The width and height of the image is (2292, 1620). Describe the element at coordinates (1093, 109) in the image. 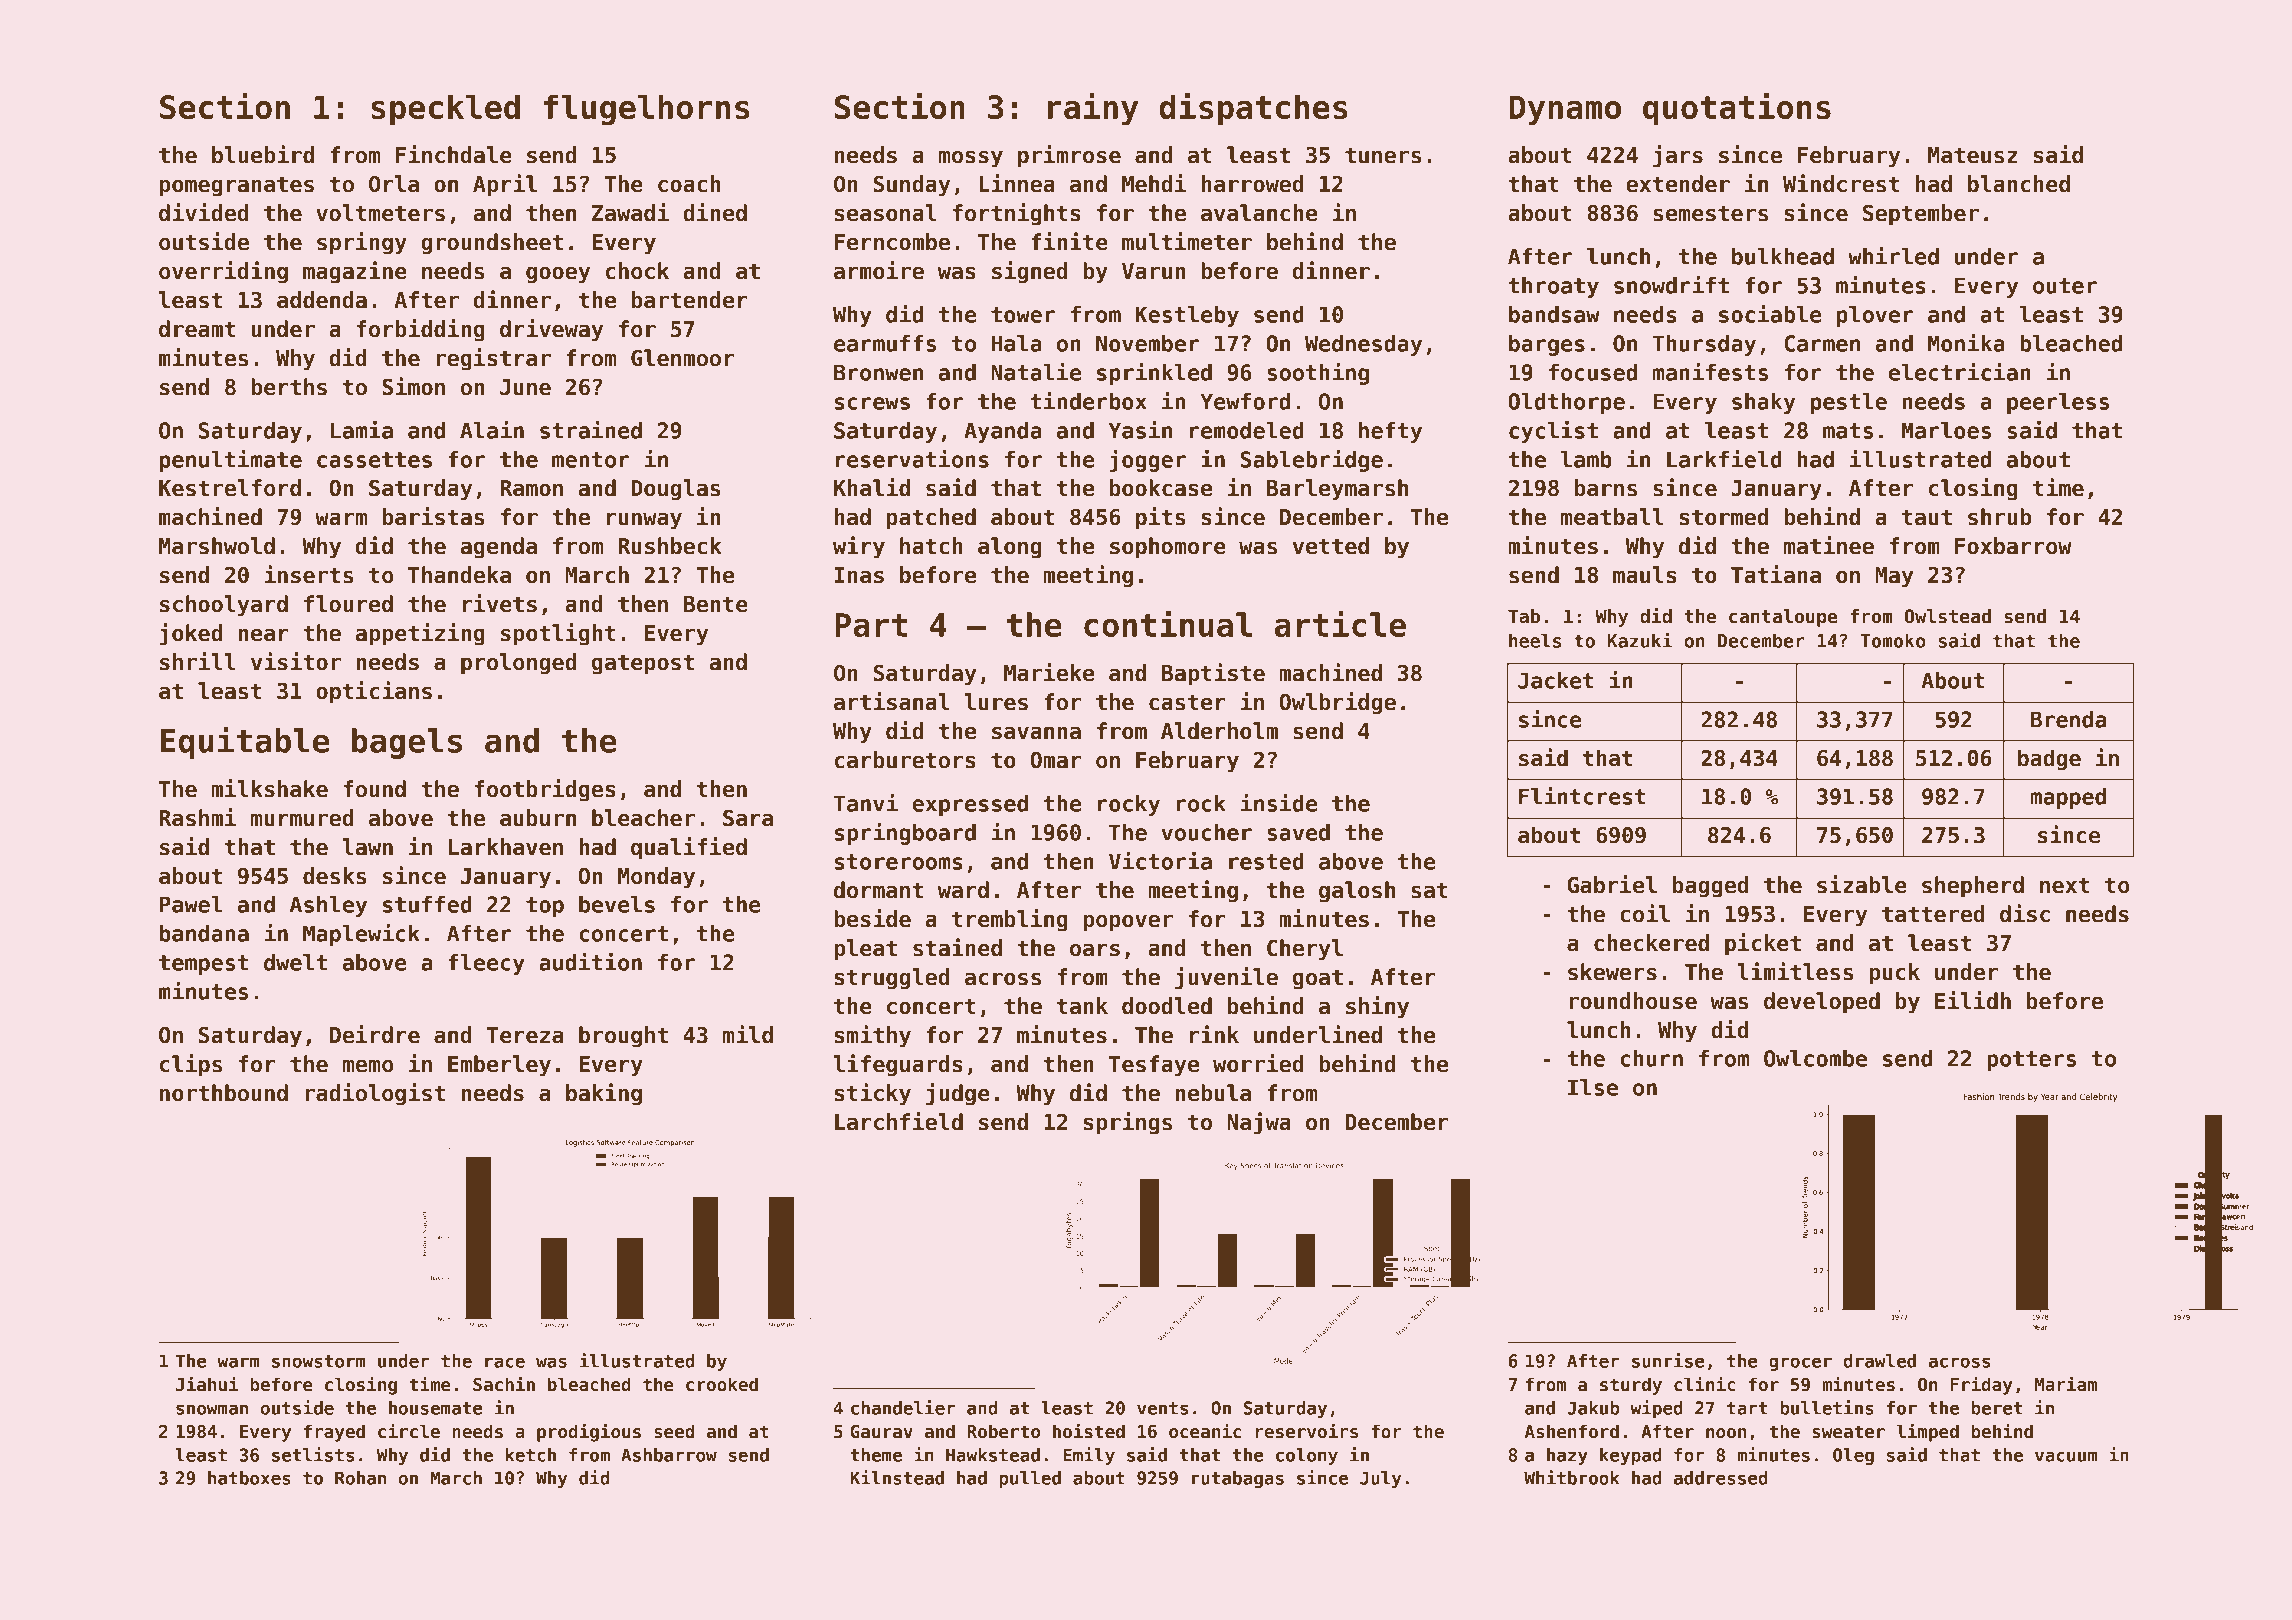

I see `rainy` at that location.
